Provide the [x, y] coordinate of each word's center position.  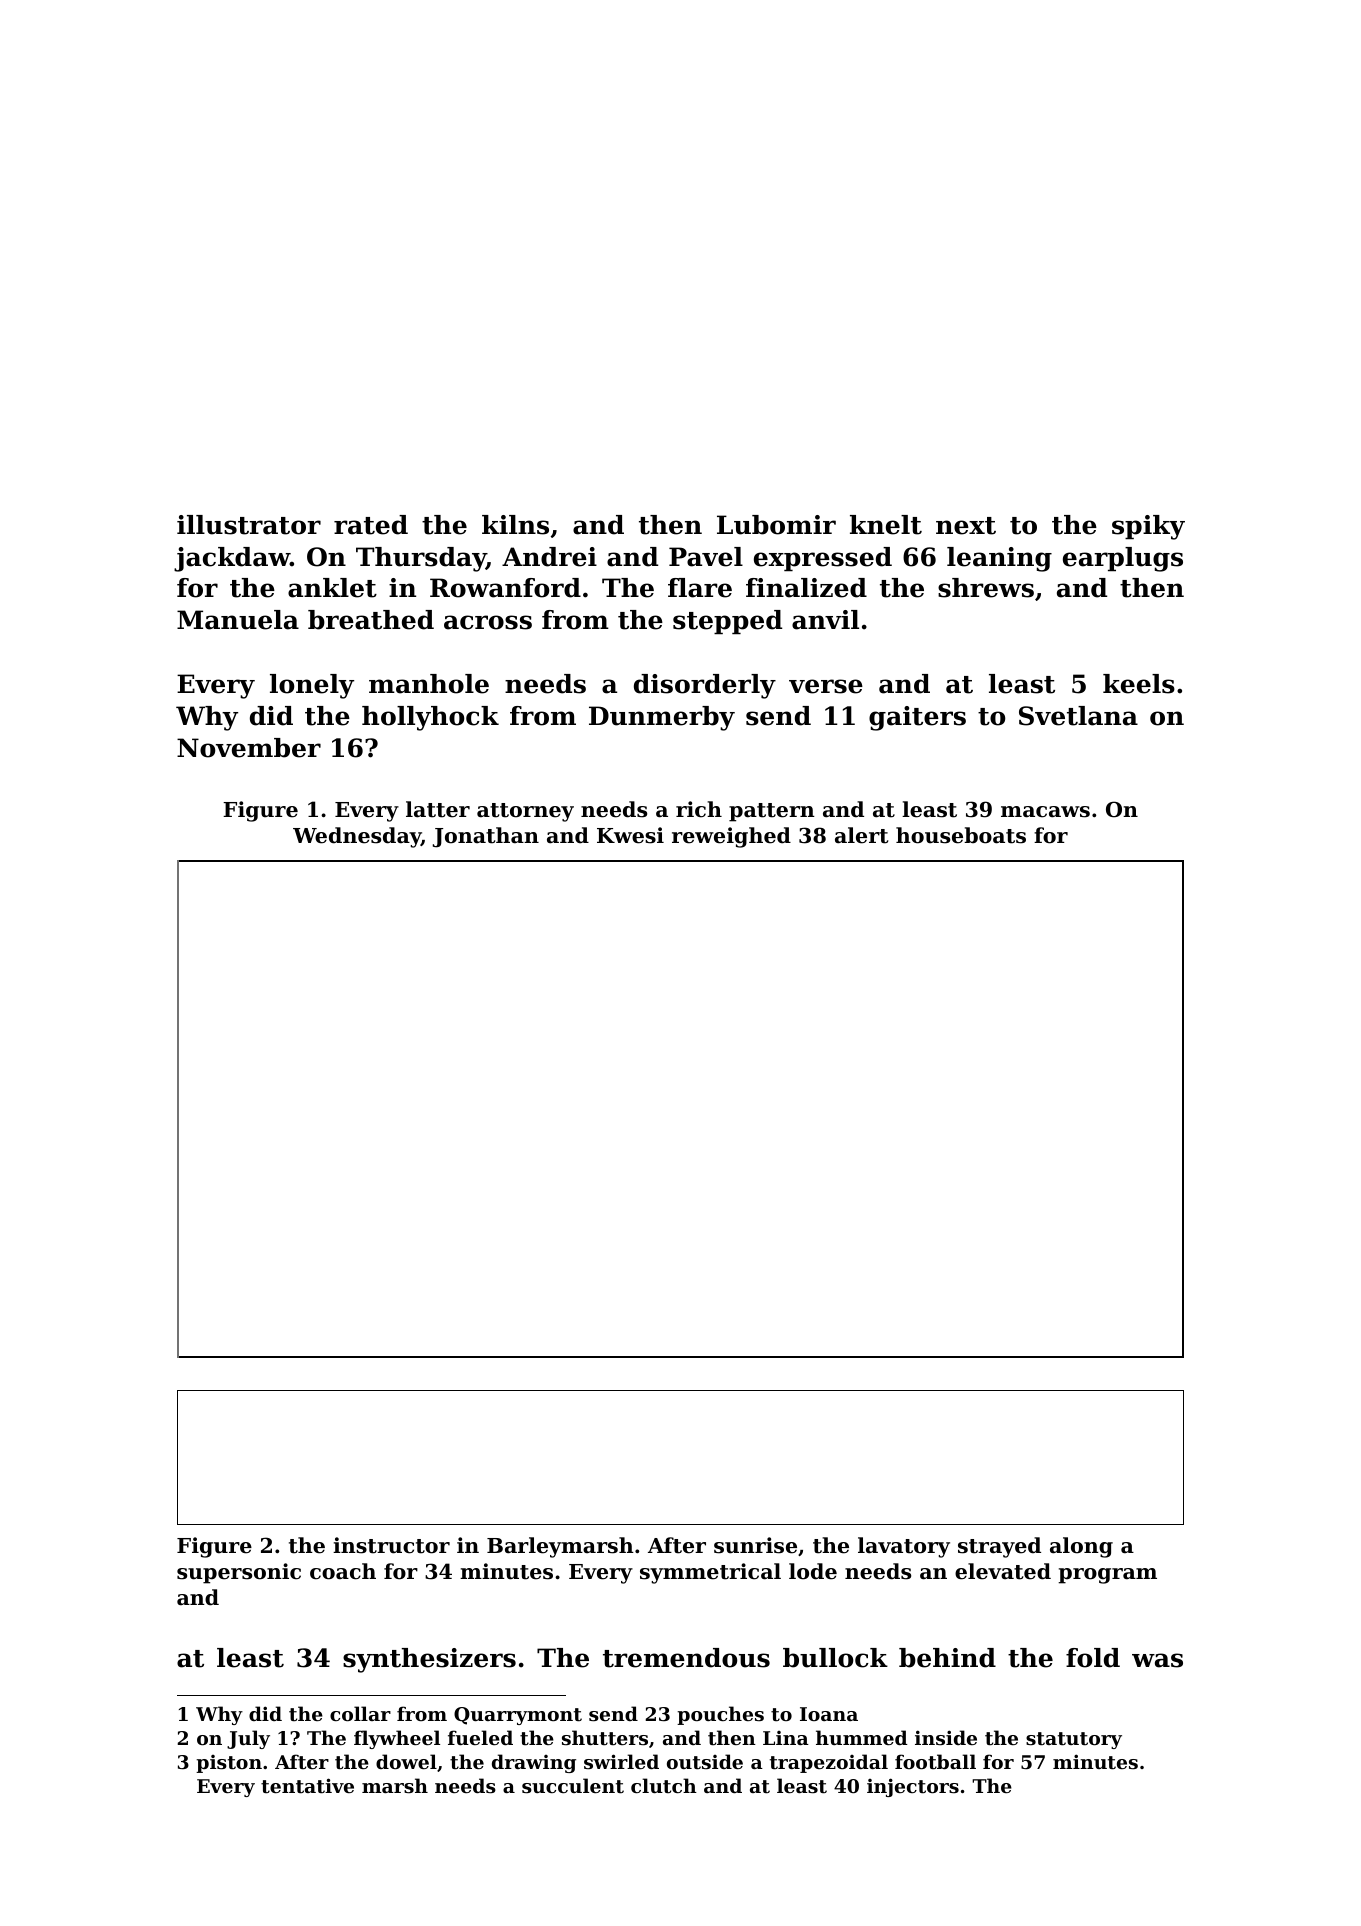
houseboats [961, 835]
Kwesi [630, 835]
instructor [391, 1545]
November [249, 748]
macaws [1045, 812]
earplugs [1123, 559]
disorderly [705, 686]
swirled [621, 1762]
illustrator [249, 525]
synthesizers [429, 1660]
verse [826, 686]
